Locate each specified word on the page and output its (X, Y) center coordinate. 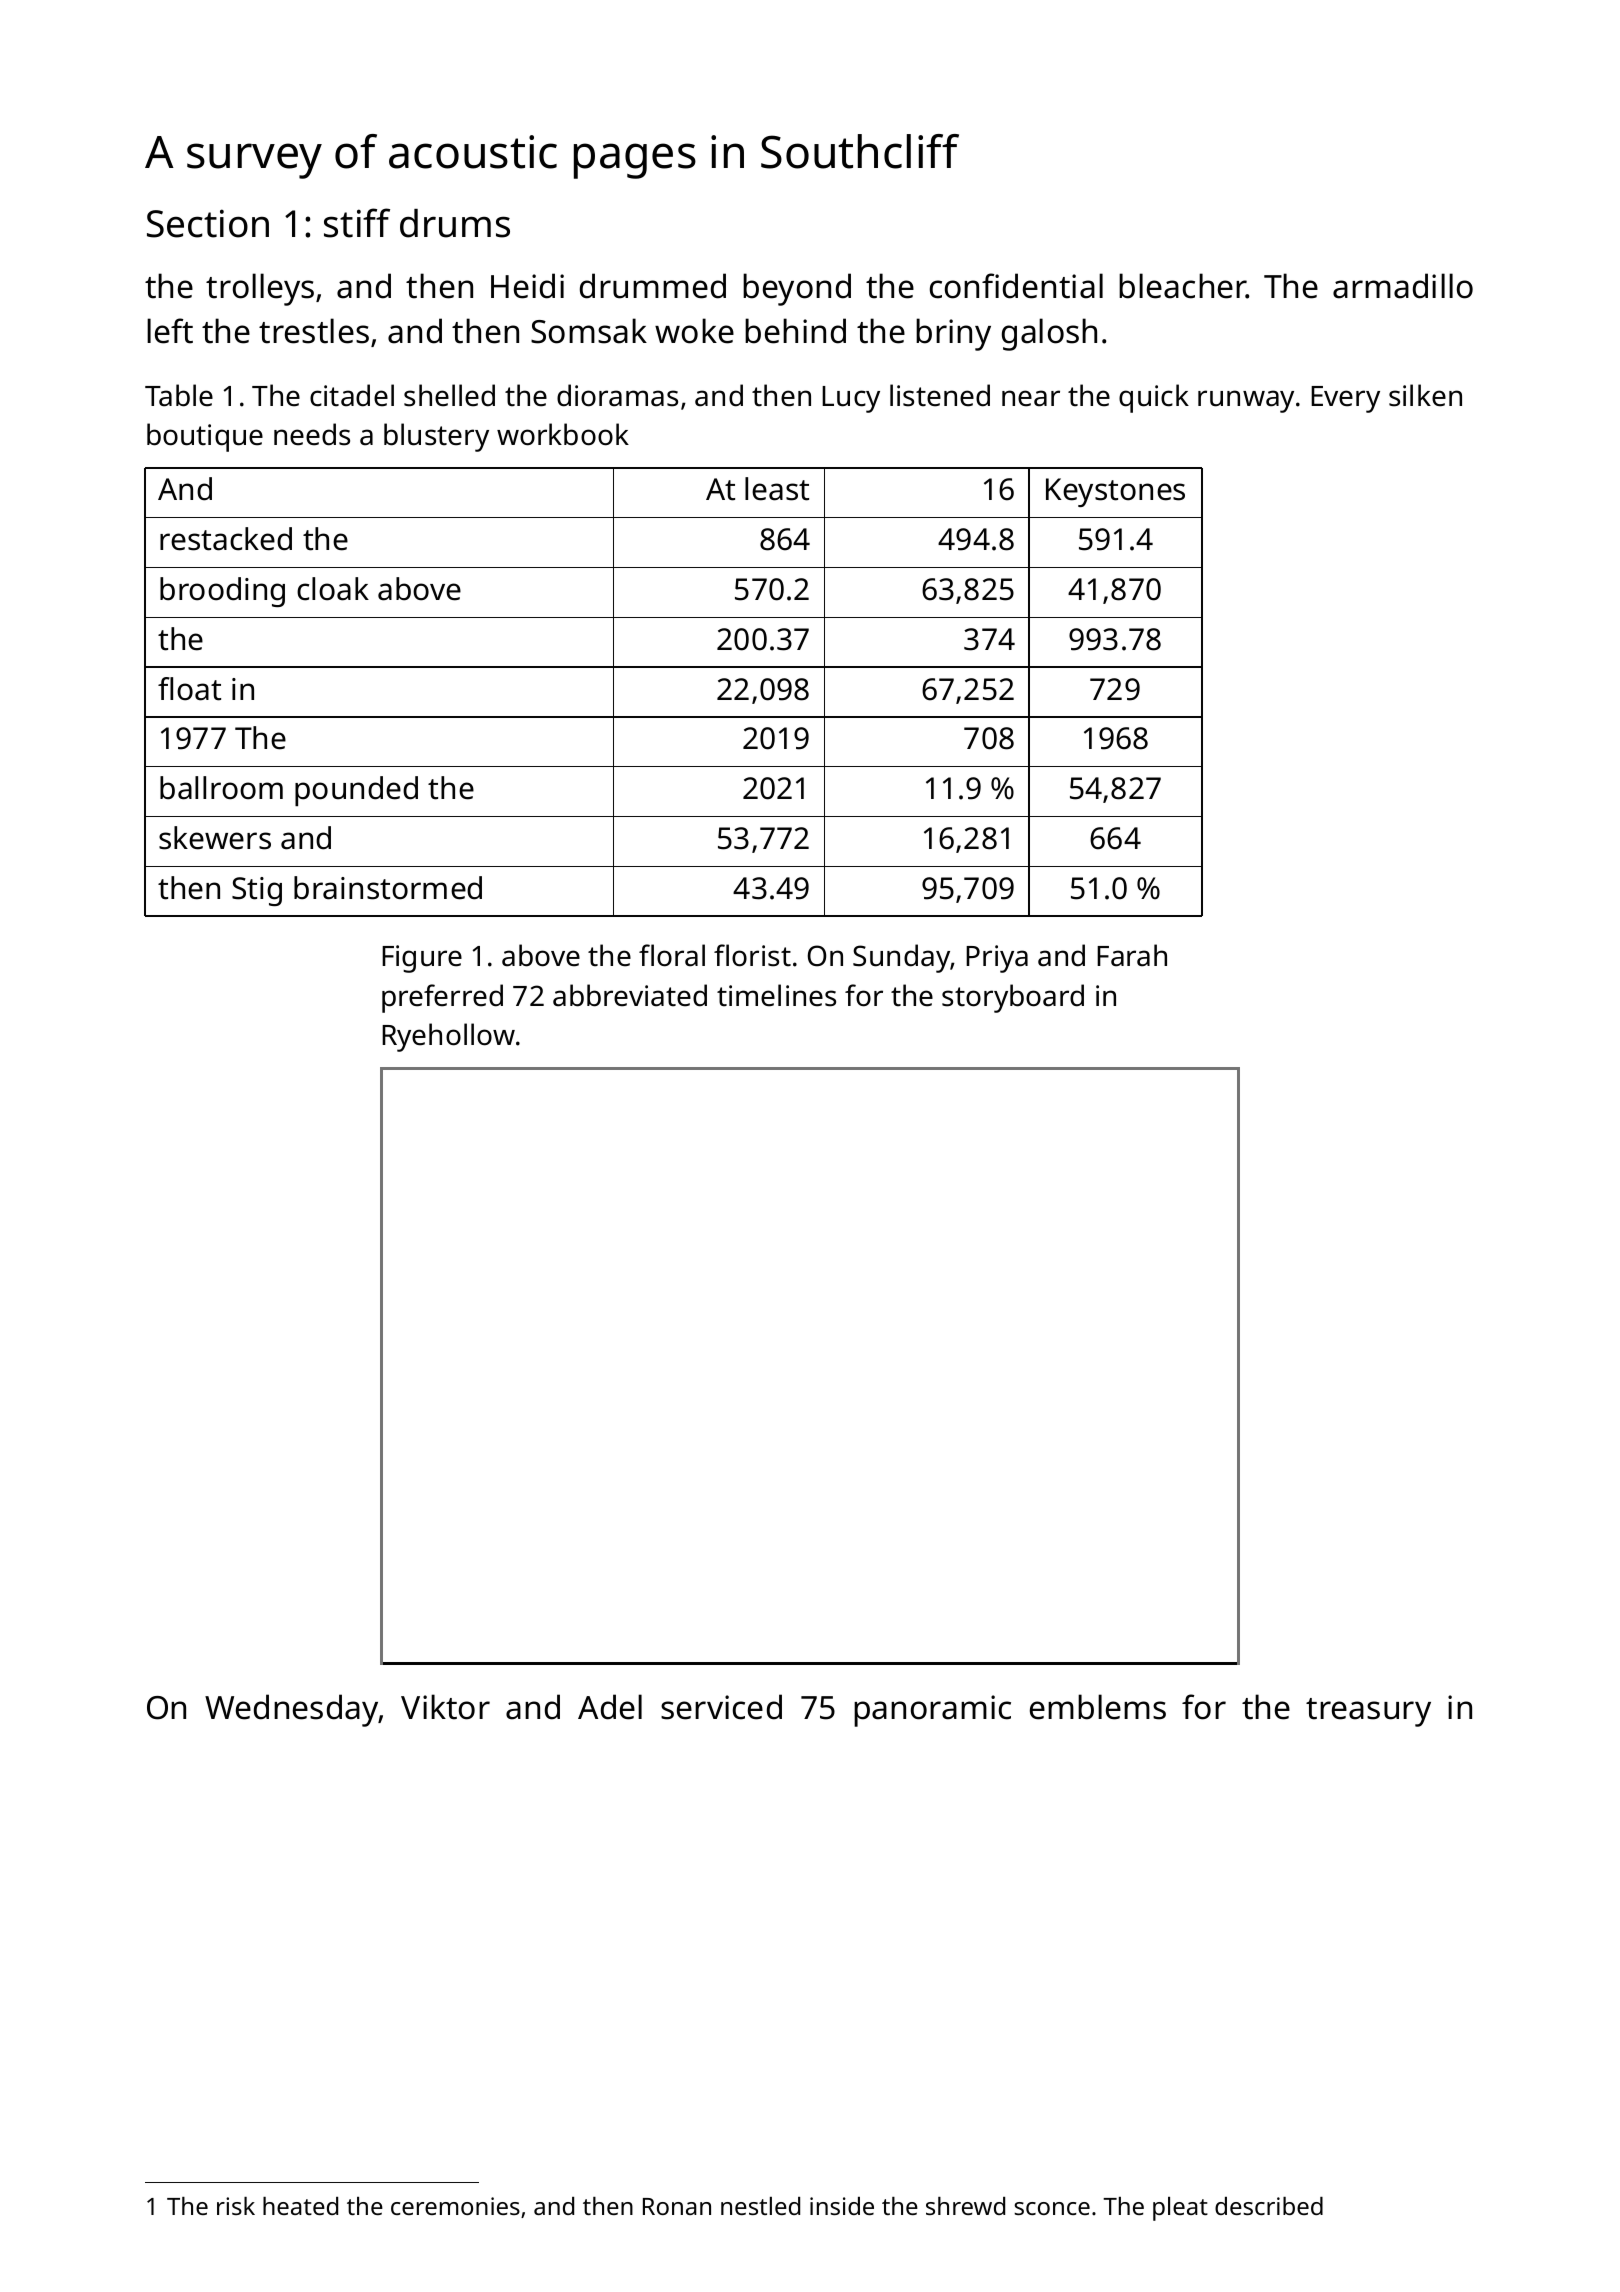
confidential (1016, 286)
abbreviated (630, 995)
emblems (1098, 1707)
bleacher (1182, 286)
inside (842, 2206)
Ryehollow (448, 1037)
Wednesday (292, 1710)
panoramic (932, 1711)
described (1269, 2206)
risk (236, 2206)
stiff (357, 223)
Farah (1132, 955)
